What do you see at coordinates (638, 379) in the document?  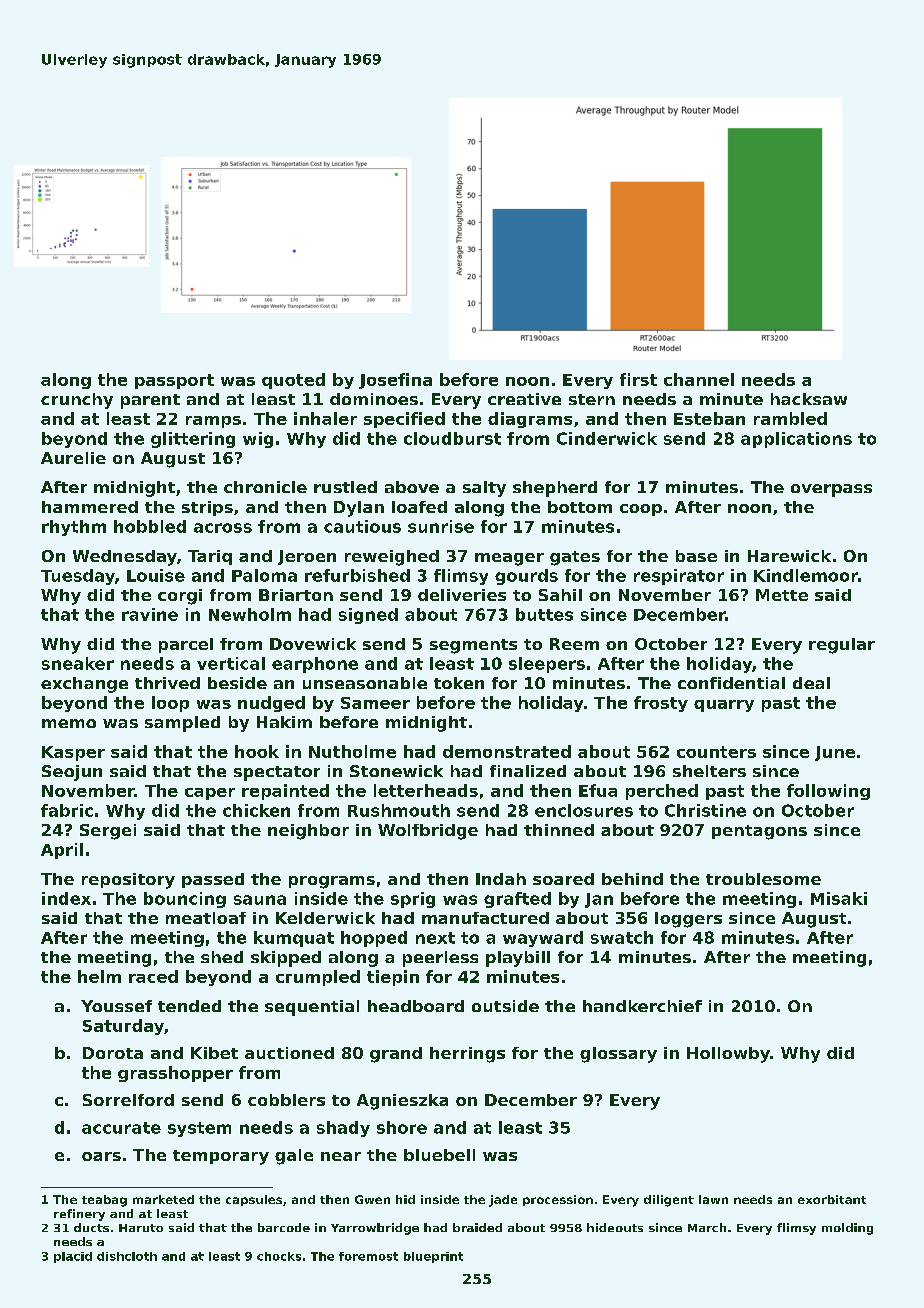 I see `first` at bounding box center [638, 379].
